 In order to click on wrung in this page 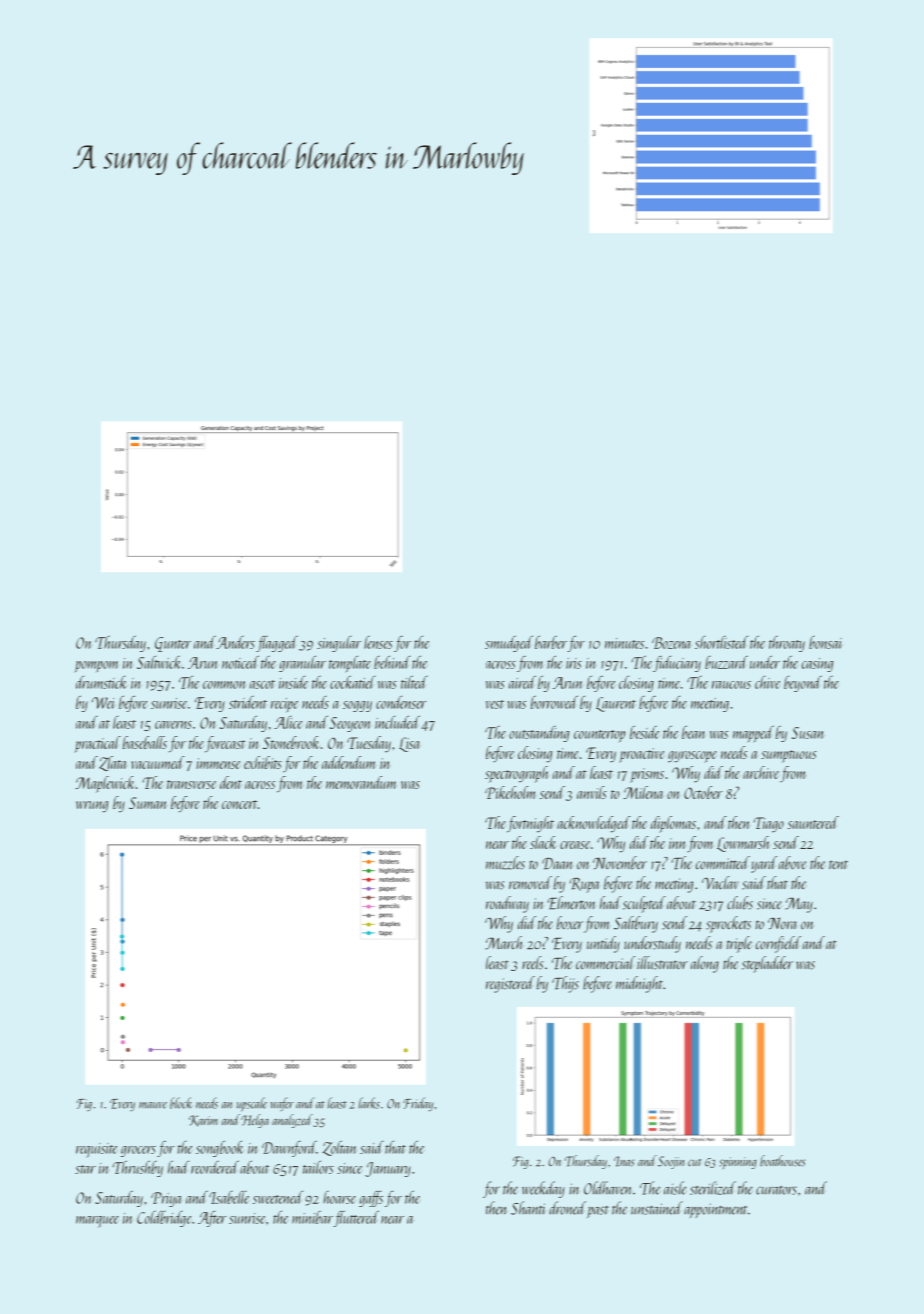, I will do `click(92, 807)`.
